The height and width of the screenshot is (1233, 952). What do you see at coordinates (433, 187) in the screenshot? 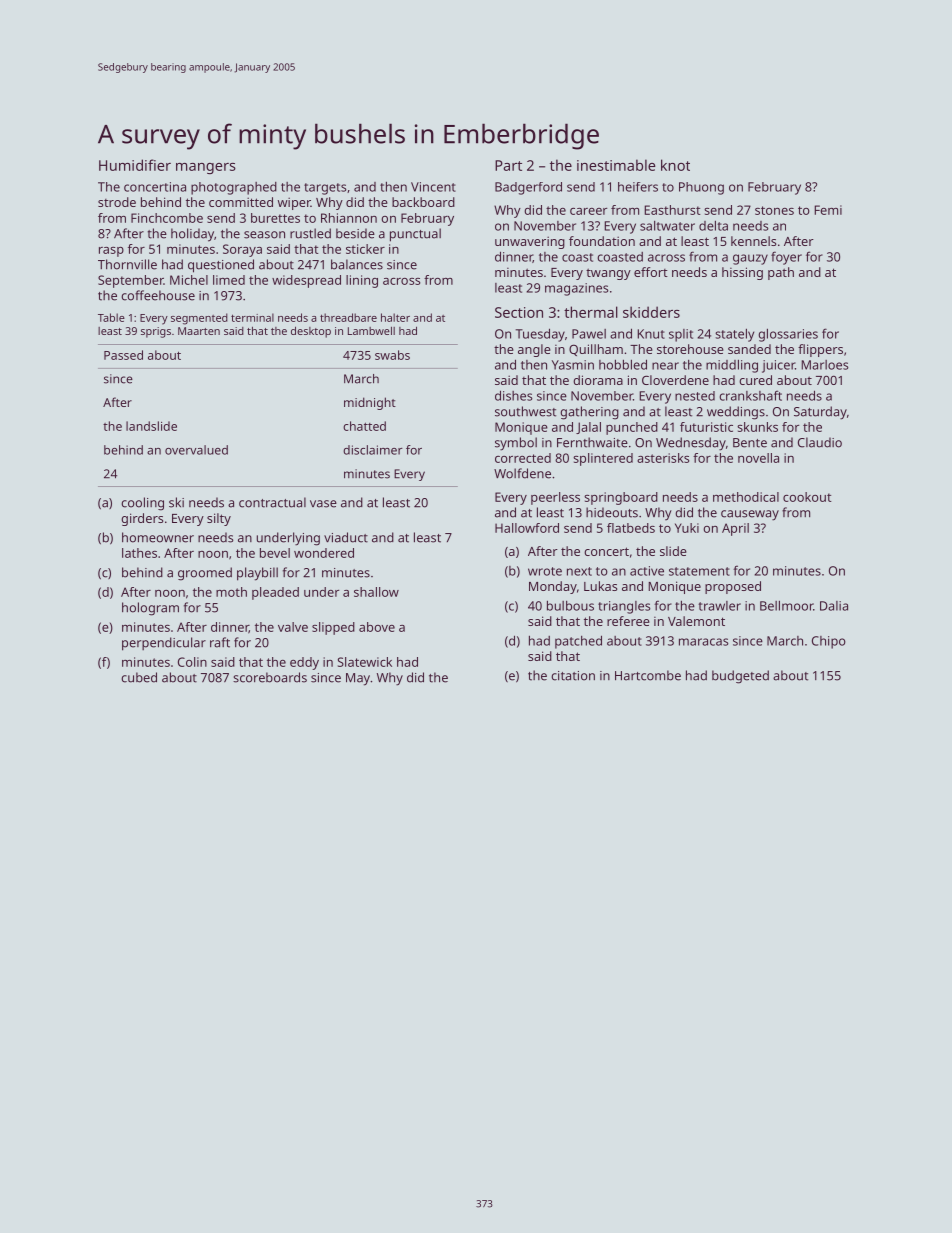
I see `Vincent` at bounding box center [433, 187].
